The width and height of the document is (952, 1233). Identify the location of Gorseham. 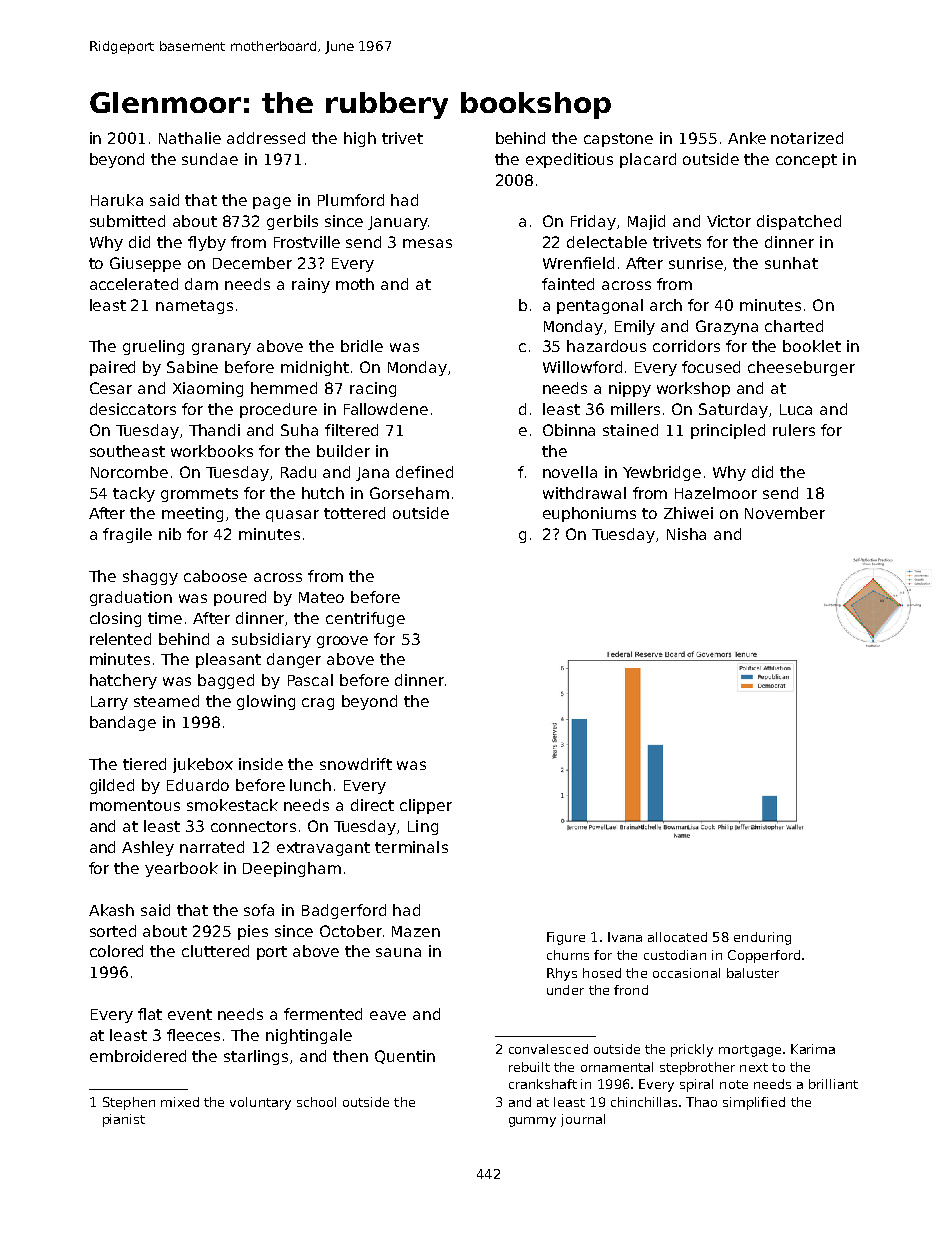
(409, 493).
